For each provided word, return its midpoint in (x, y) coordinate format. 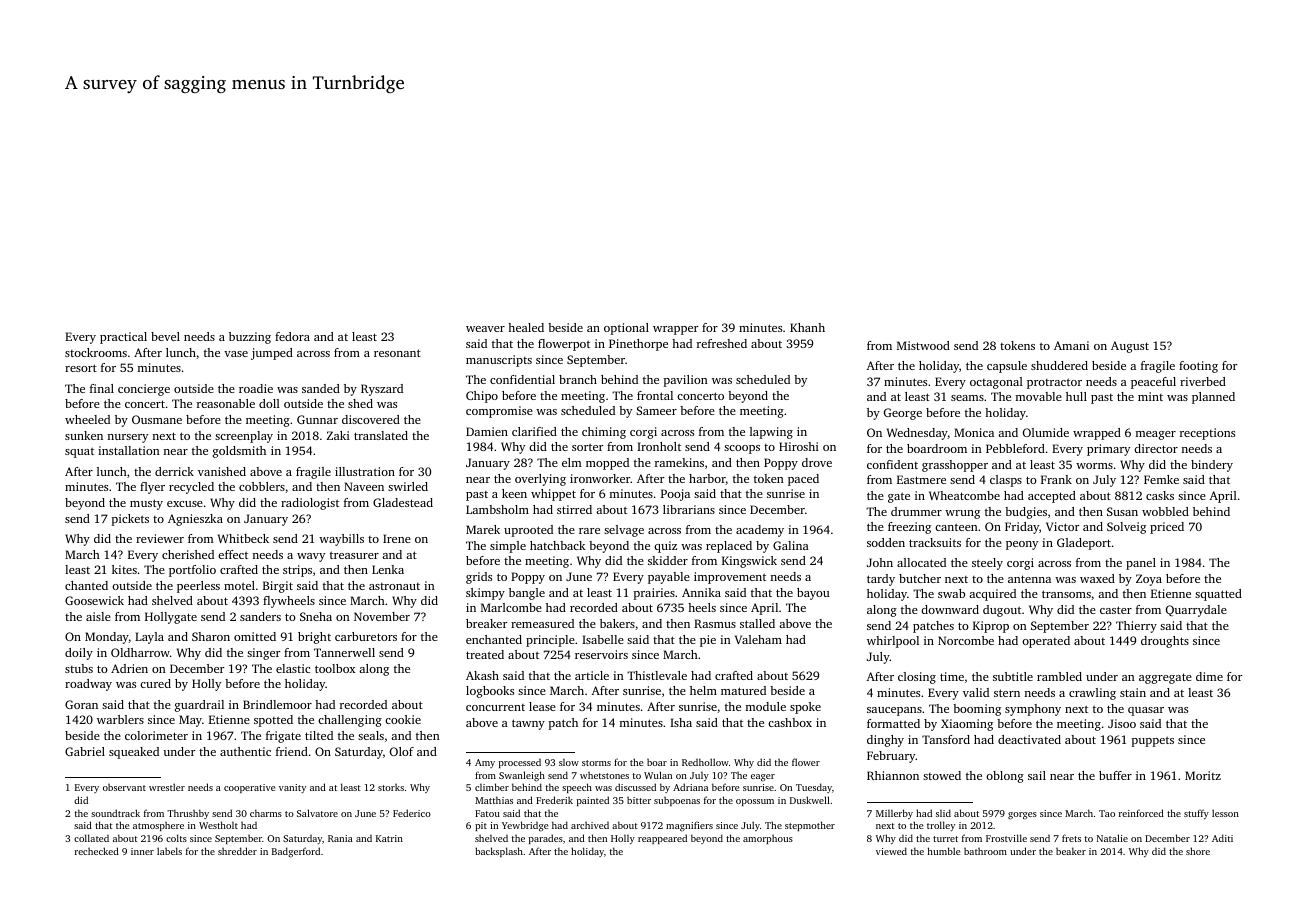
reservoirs (601, 654)
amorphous (768, 839)
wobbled (1165, 511)
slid (943, 813)
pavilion (686, 381)
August (1130, 347)
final (102, 388)
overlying (540, 480)
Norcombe (966, 640)
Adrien (129, 668)
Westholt (218, 825)
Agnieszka (195, 520)
